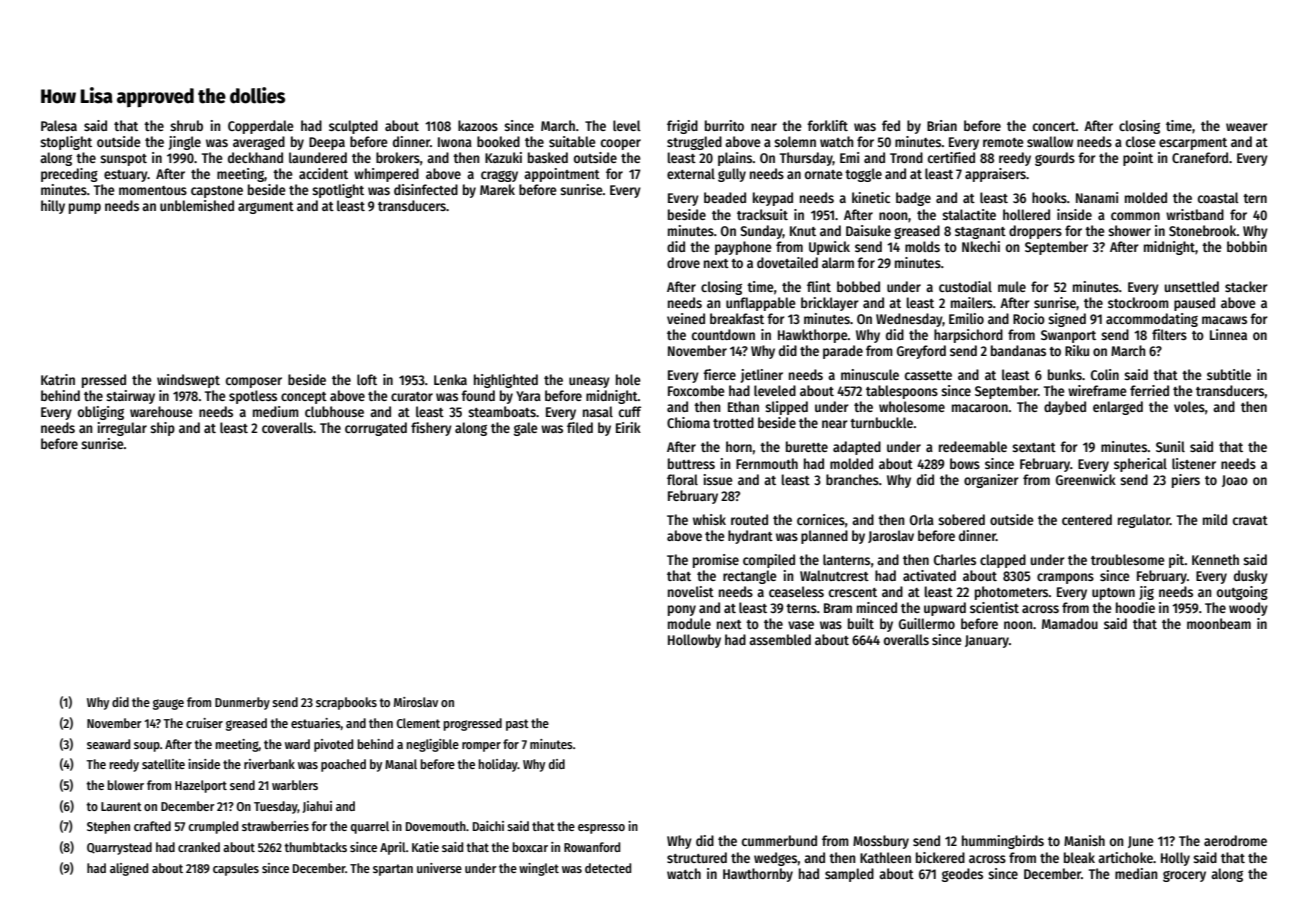 The image size is (1308, 924). I want to click on uneasy, so click(589, 382).
